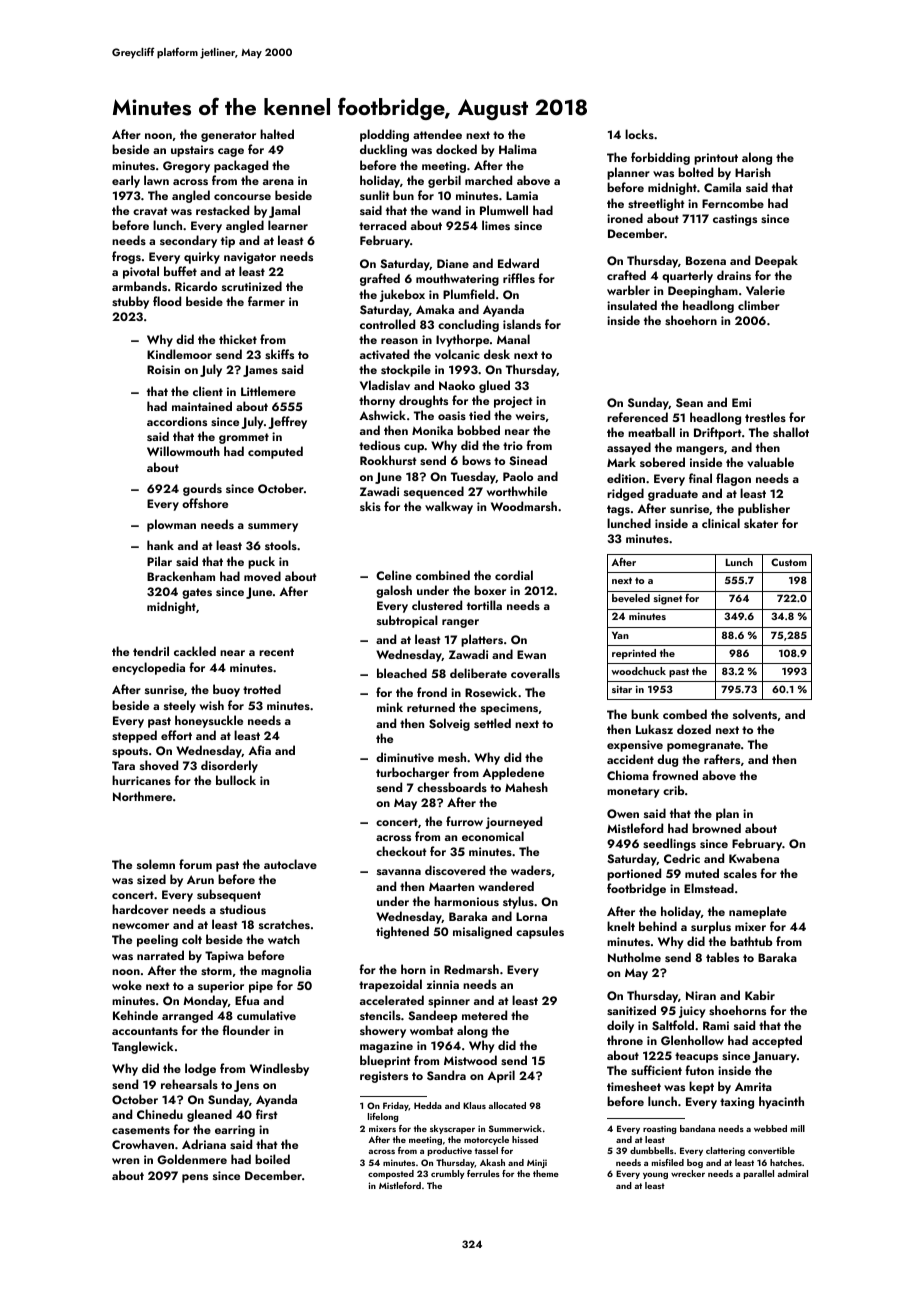  I want to click on generator, so click(228, 136).
